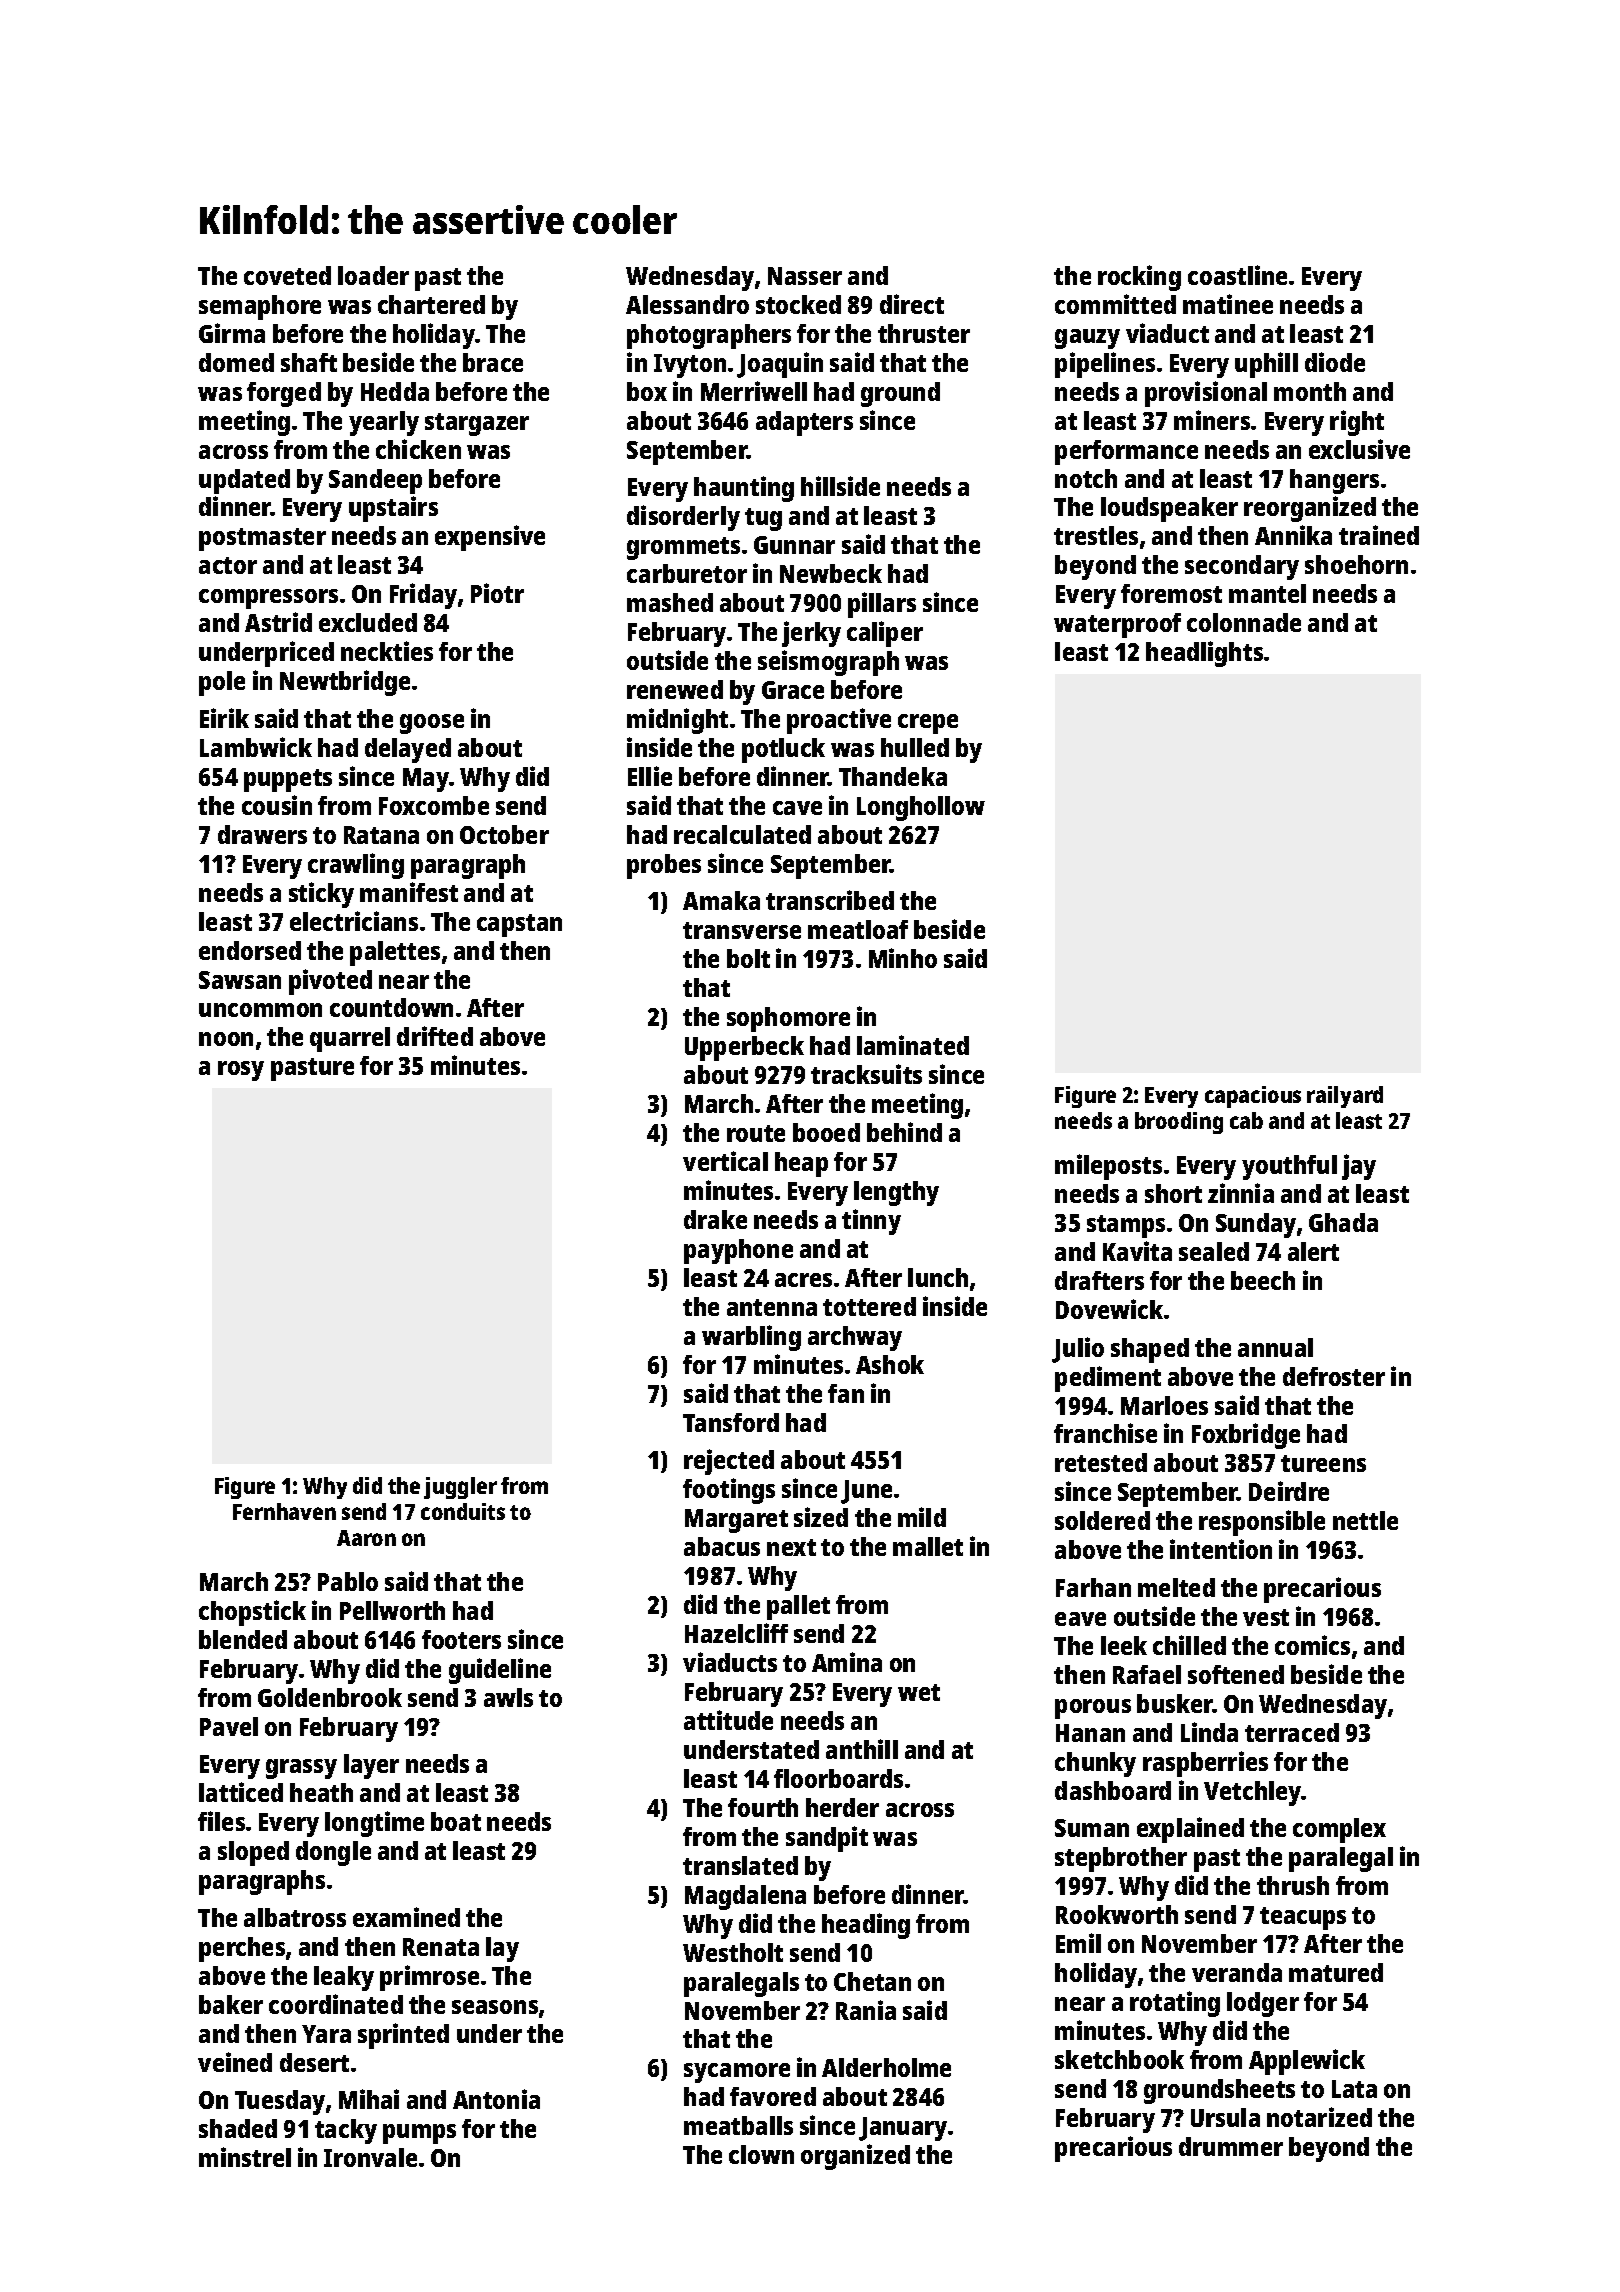 The height and width of the document is (2292, 1620). What do you see at coordinates (1205, 1764) in the document?
I see `raspberries` at bounding box center [1205, 1764].
